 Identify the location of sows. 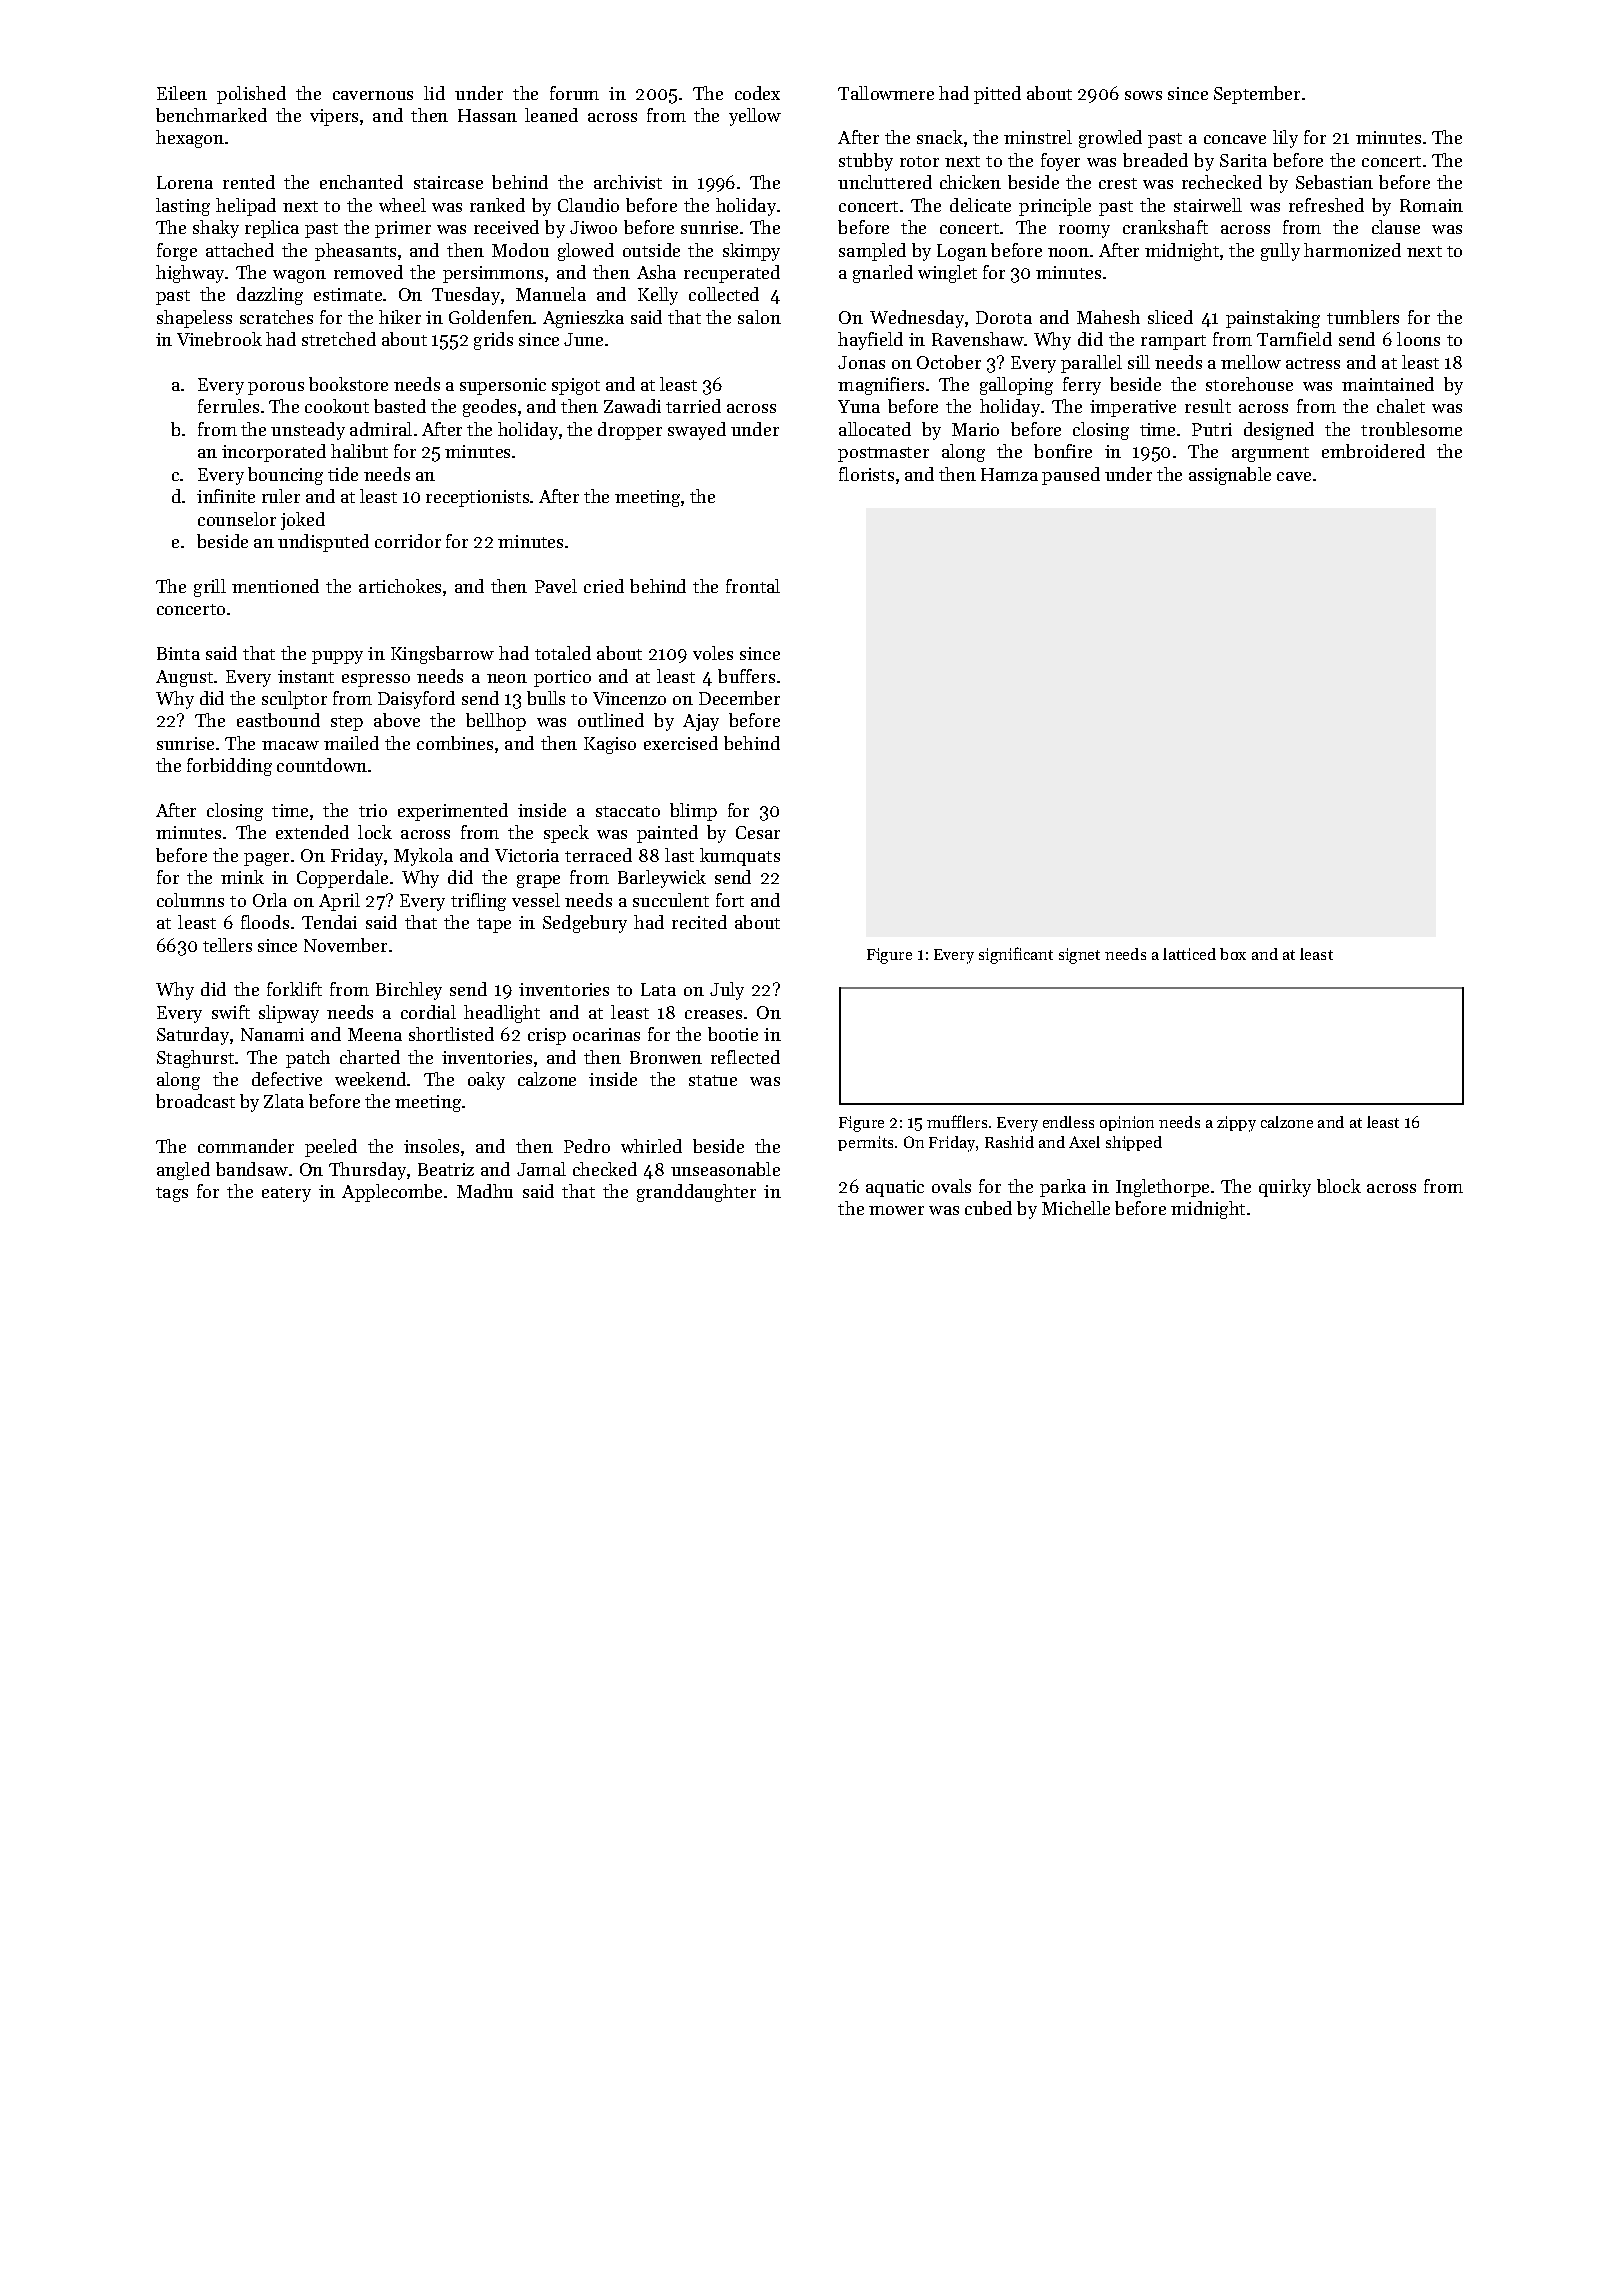
(1143, 95).
